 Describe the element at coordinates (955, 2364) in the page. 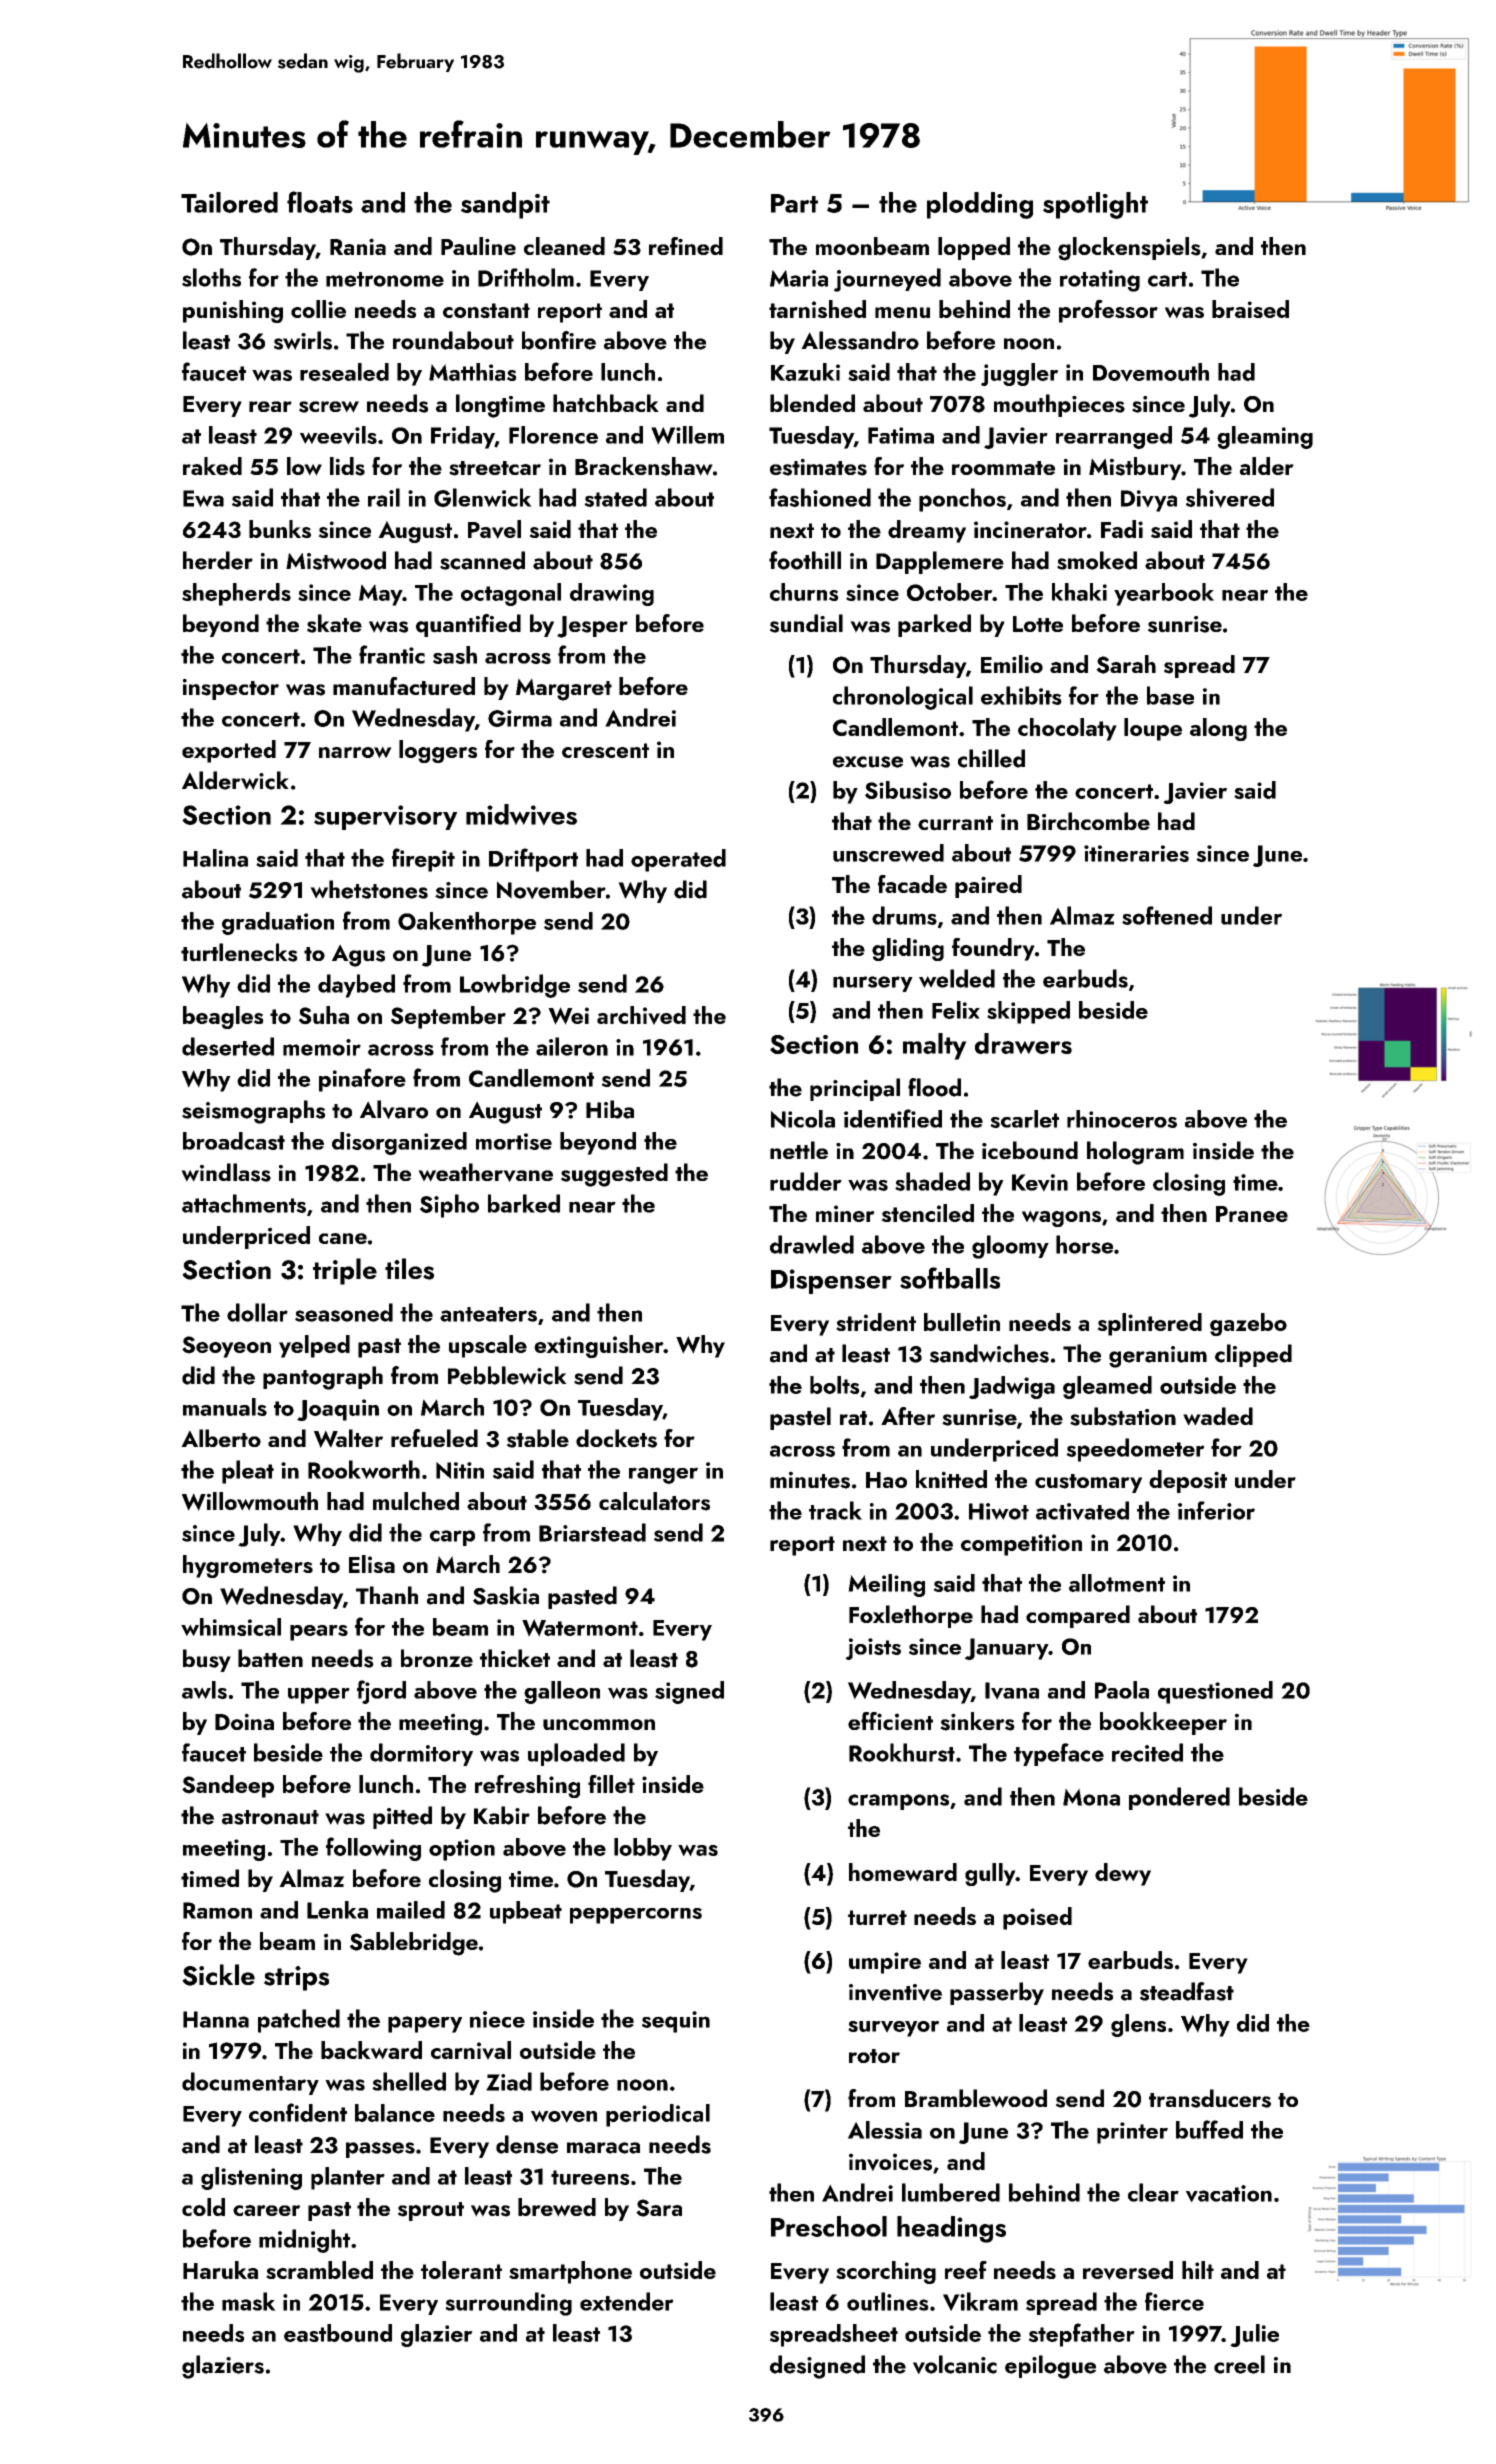

I see `volcanic` at that location.
